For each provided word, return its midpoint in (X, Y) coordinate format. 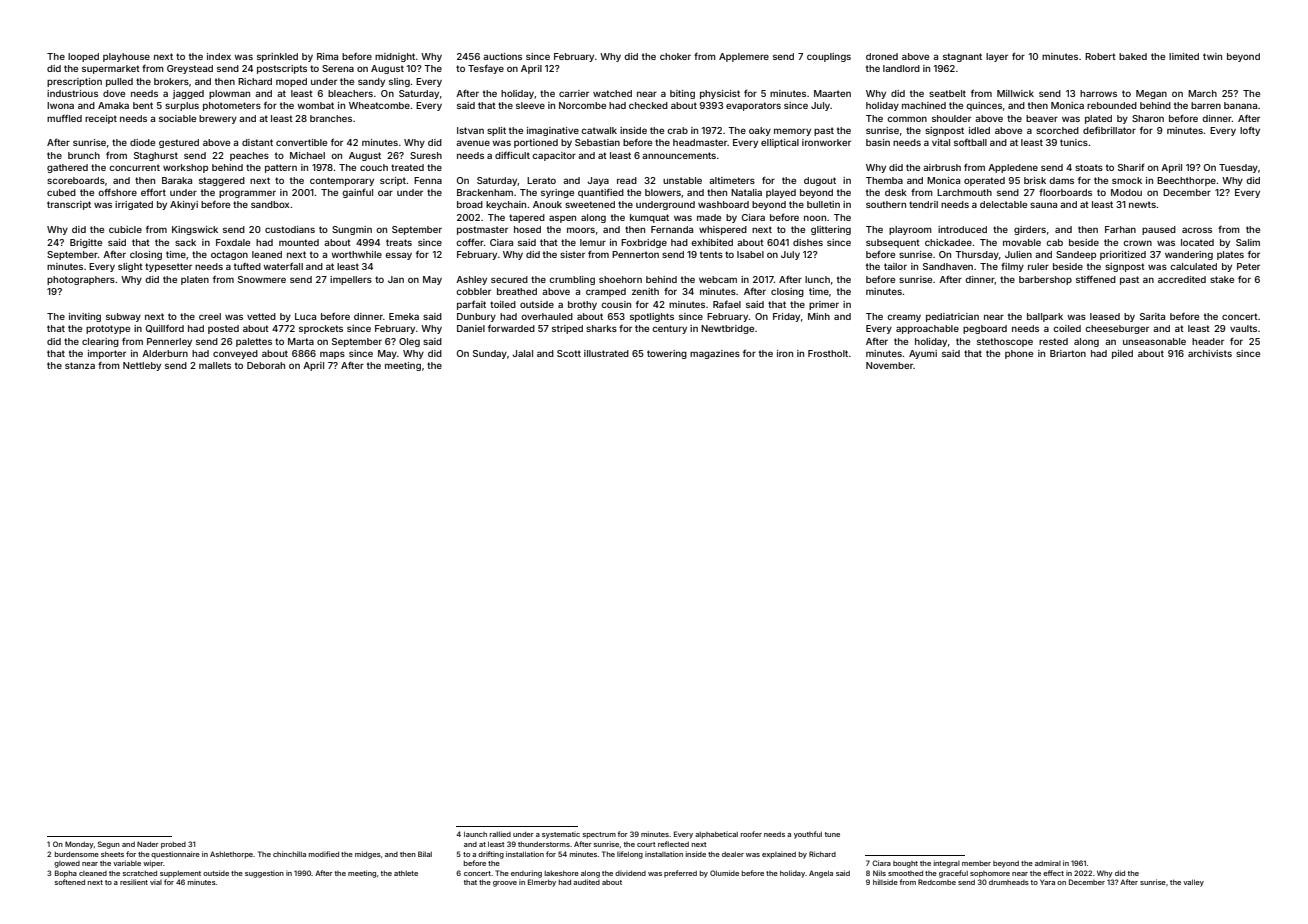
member (976, 863)
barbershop (1045, 280)
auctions (502, 56)
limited (1184, 56)
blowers (663, 192)
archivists (1210, 353)
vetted (261, 316)
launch (475, 834)
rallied (500, 834)
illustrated (606, 353)
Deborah (266, 365)
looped (83, 57)
